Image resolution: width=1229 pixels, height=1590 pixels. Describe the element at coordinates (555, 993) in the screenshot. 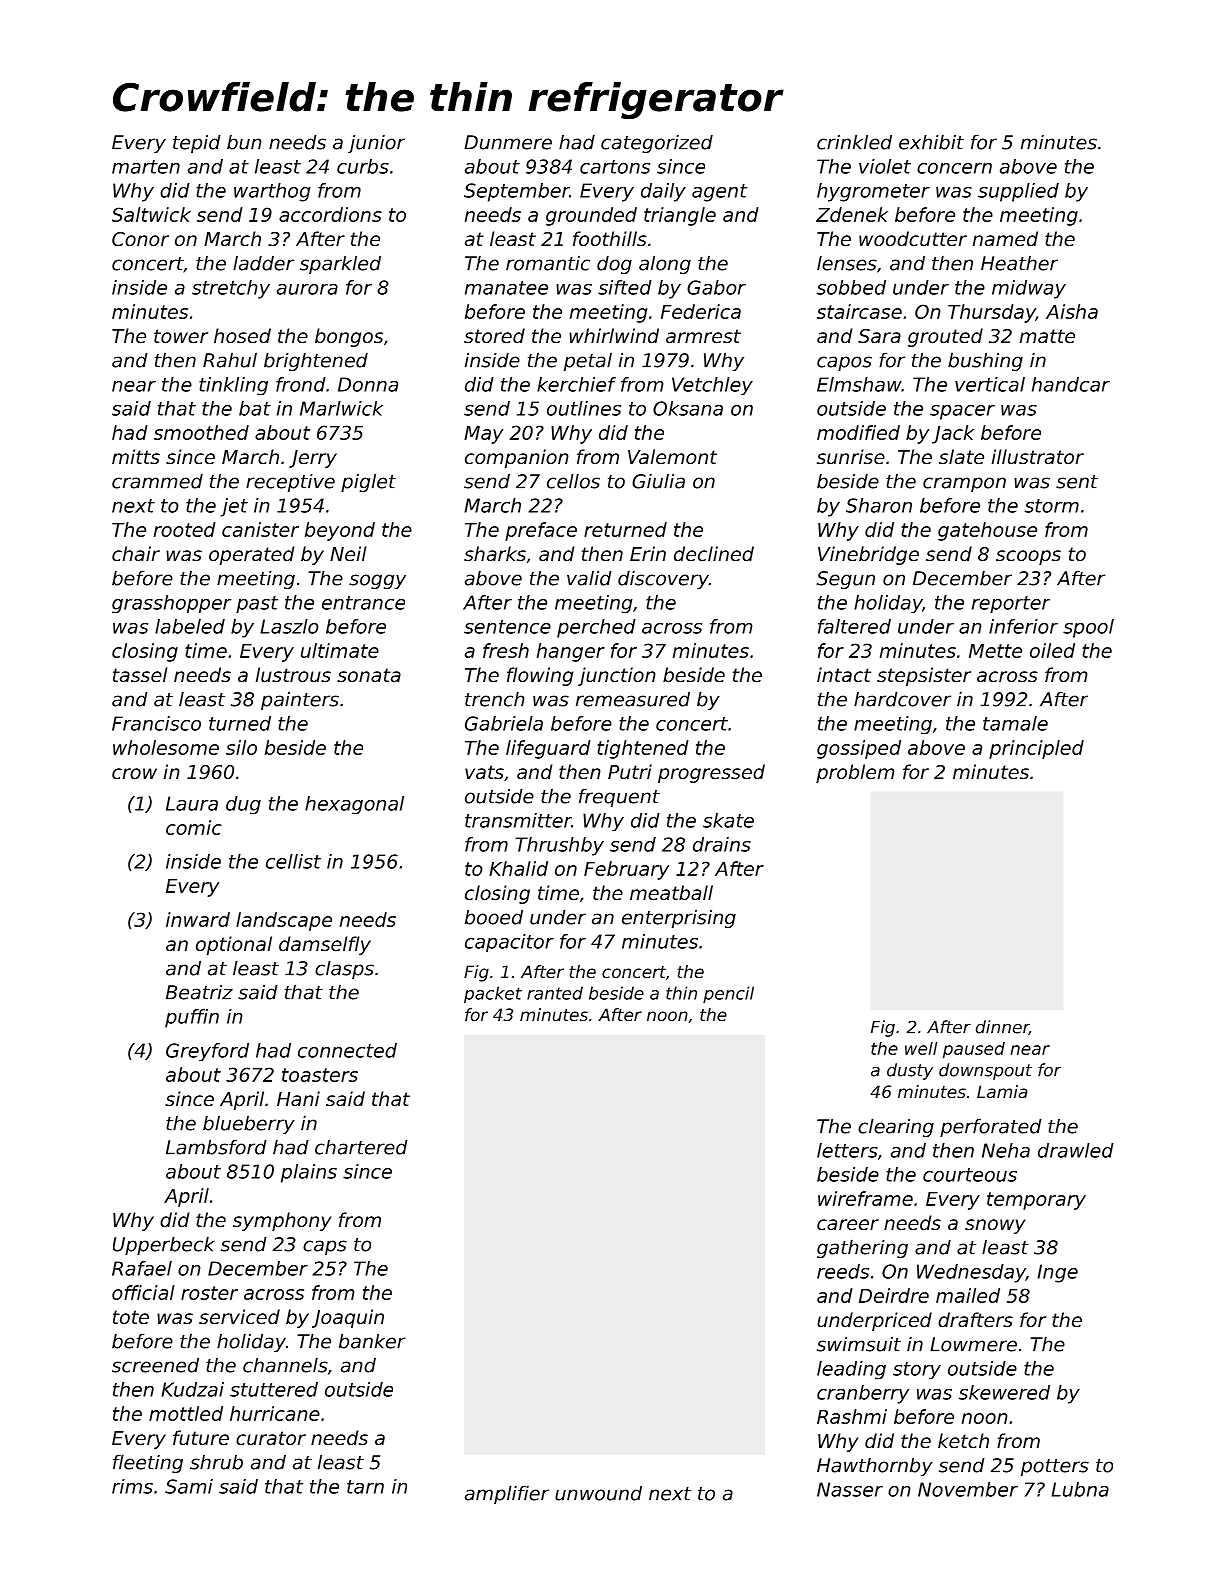

I see `ranted` at that location.
